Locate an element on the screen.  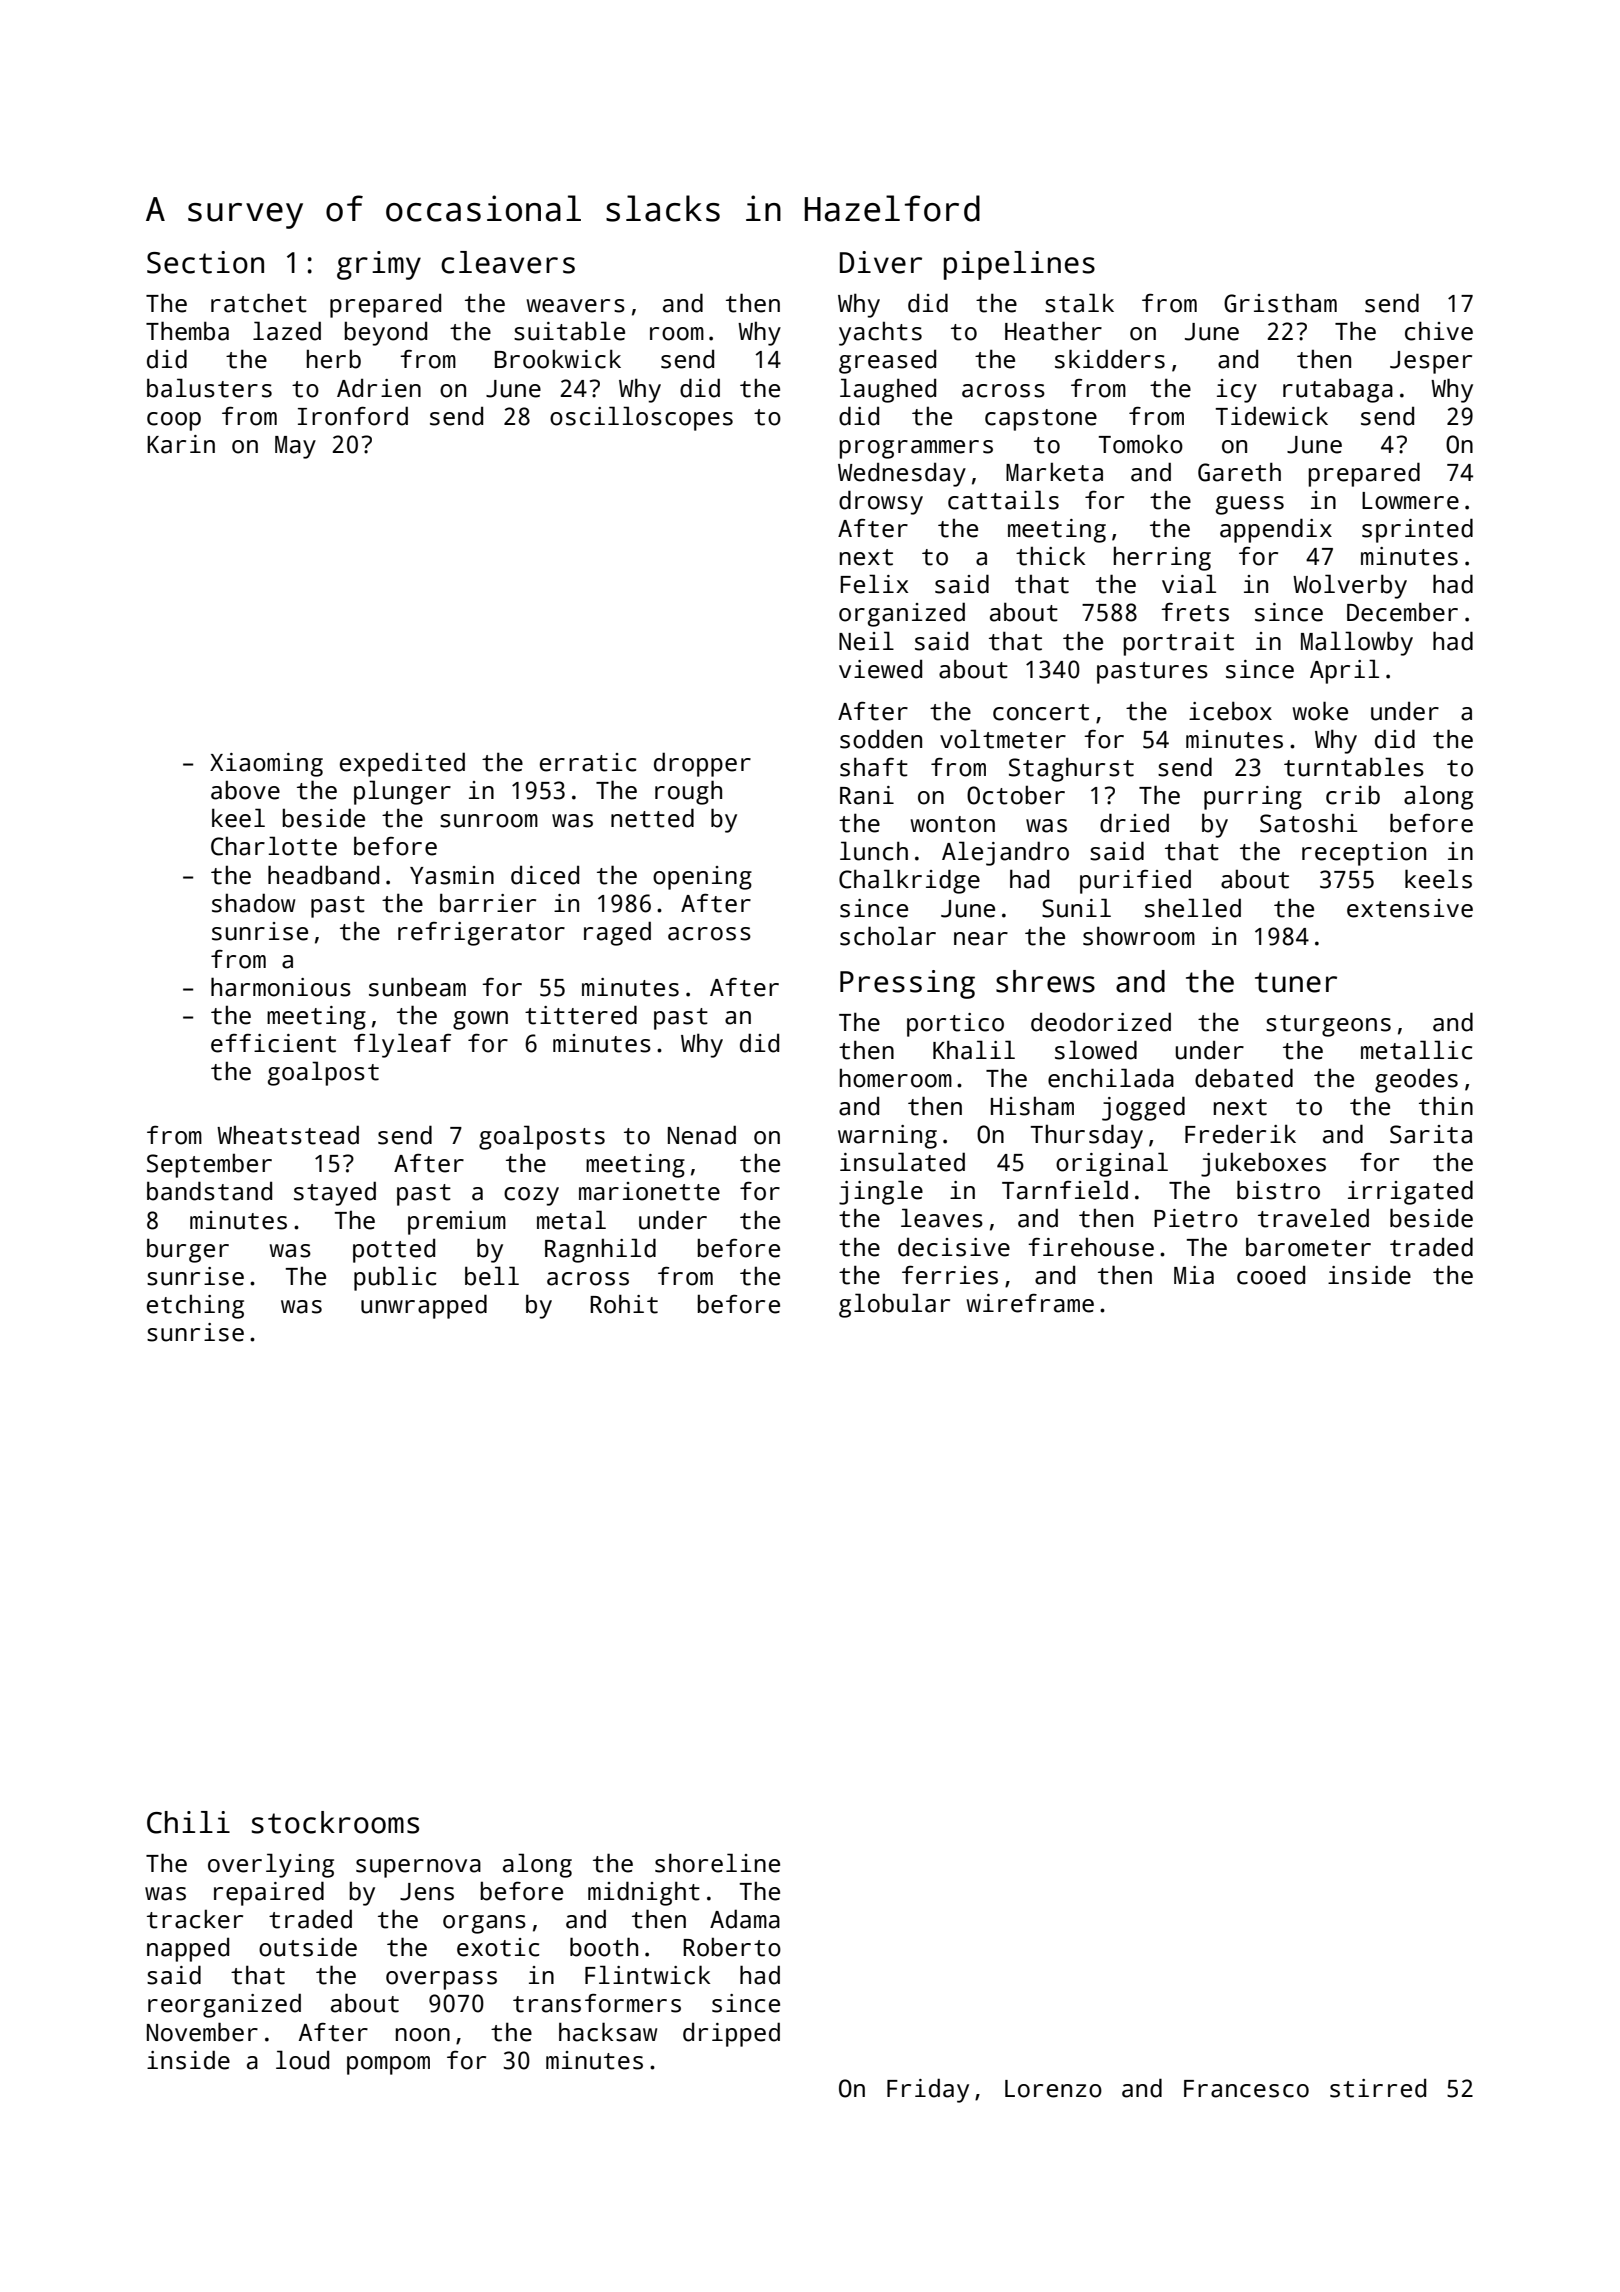
Wolverby is located at coordinates (1350, 586).
